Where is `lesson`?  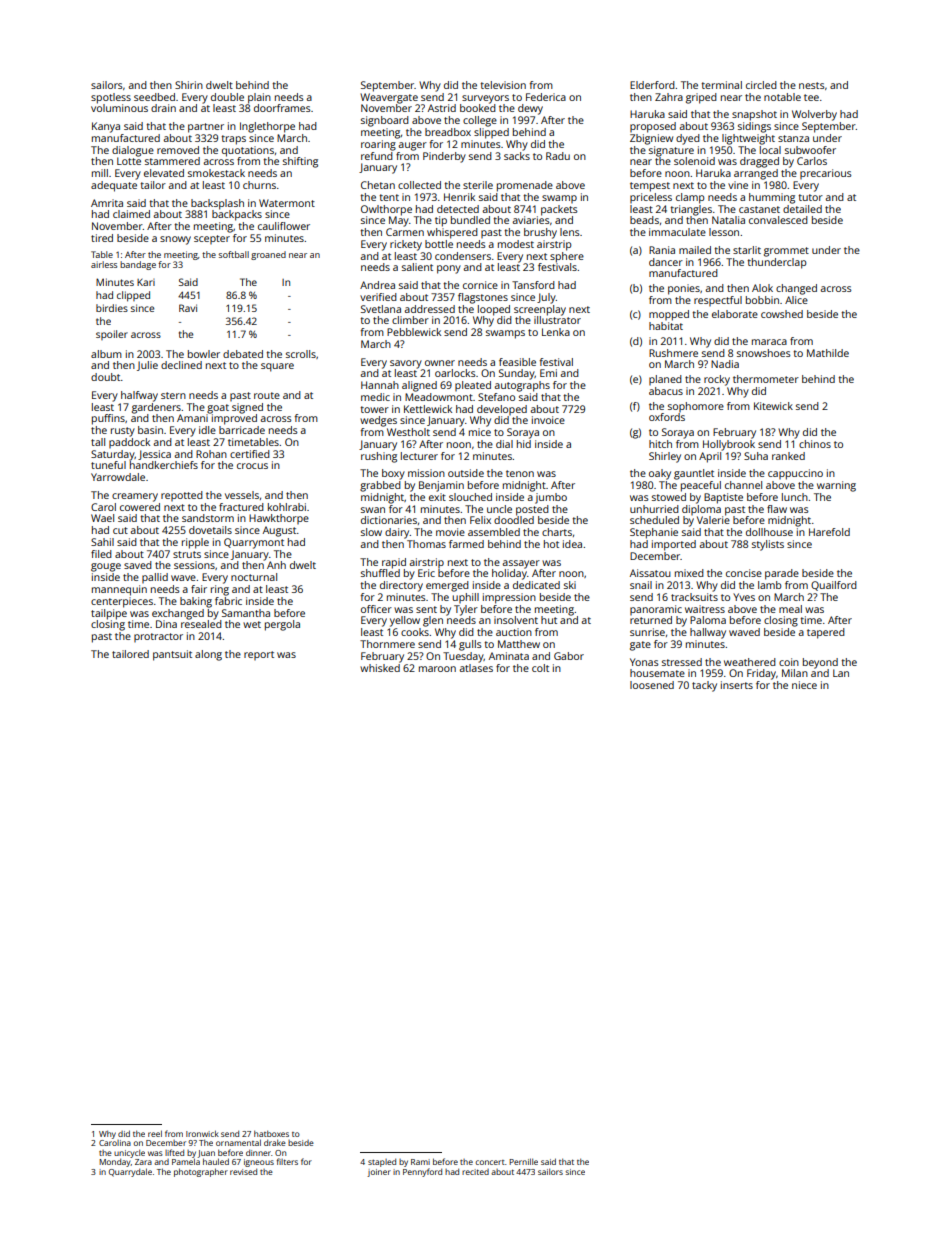
lesson is located at coordinates (724, 232).
